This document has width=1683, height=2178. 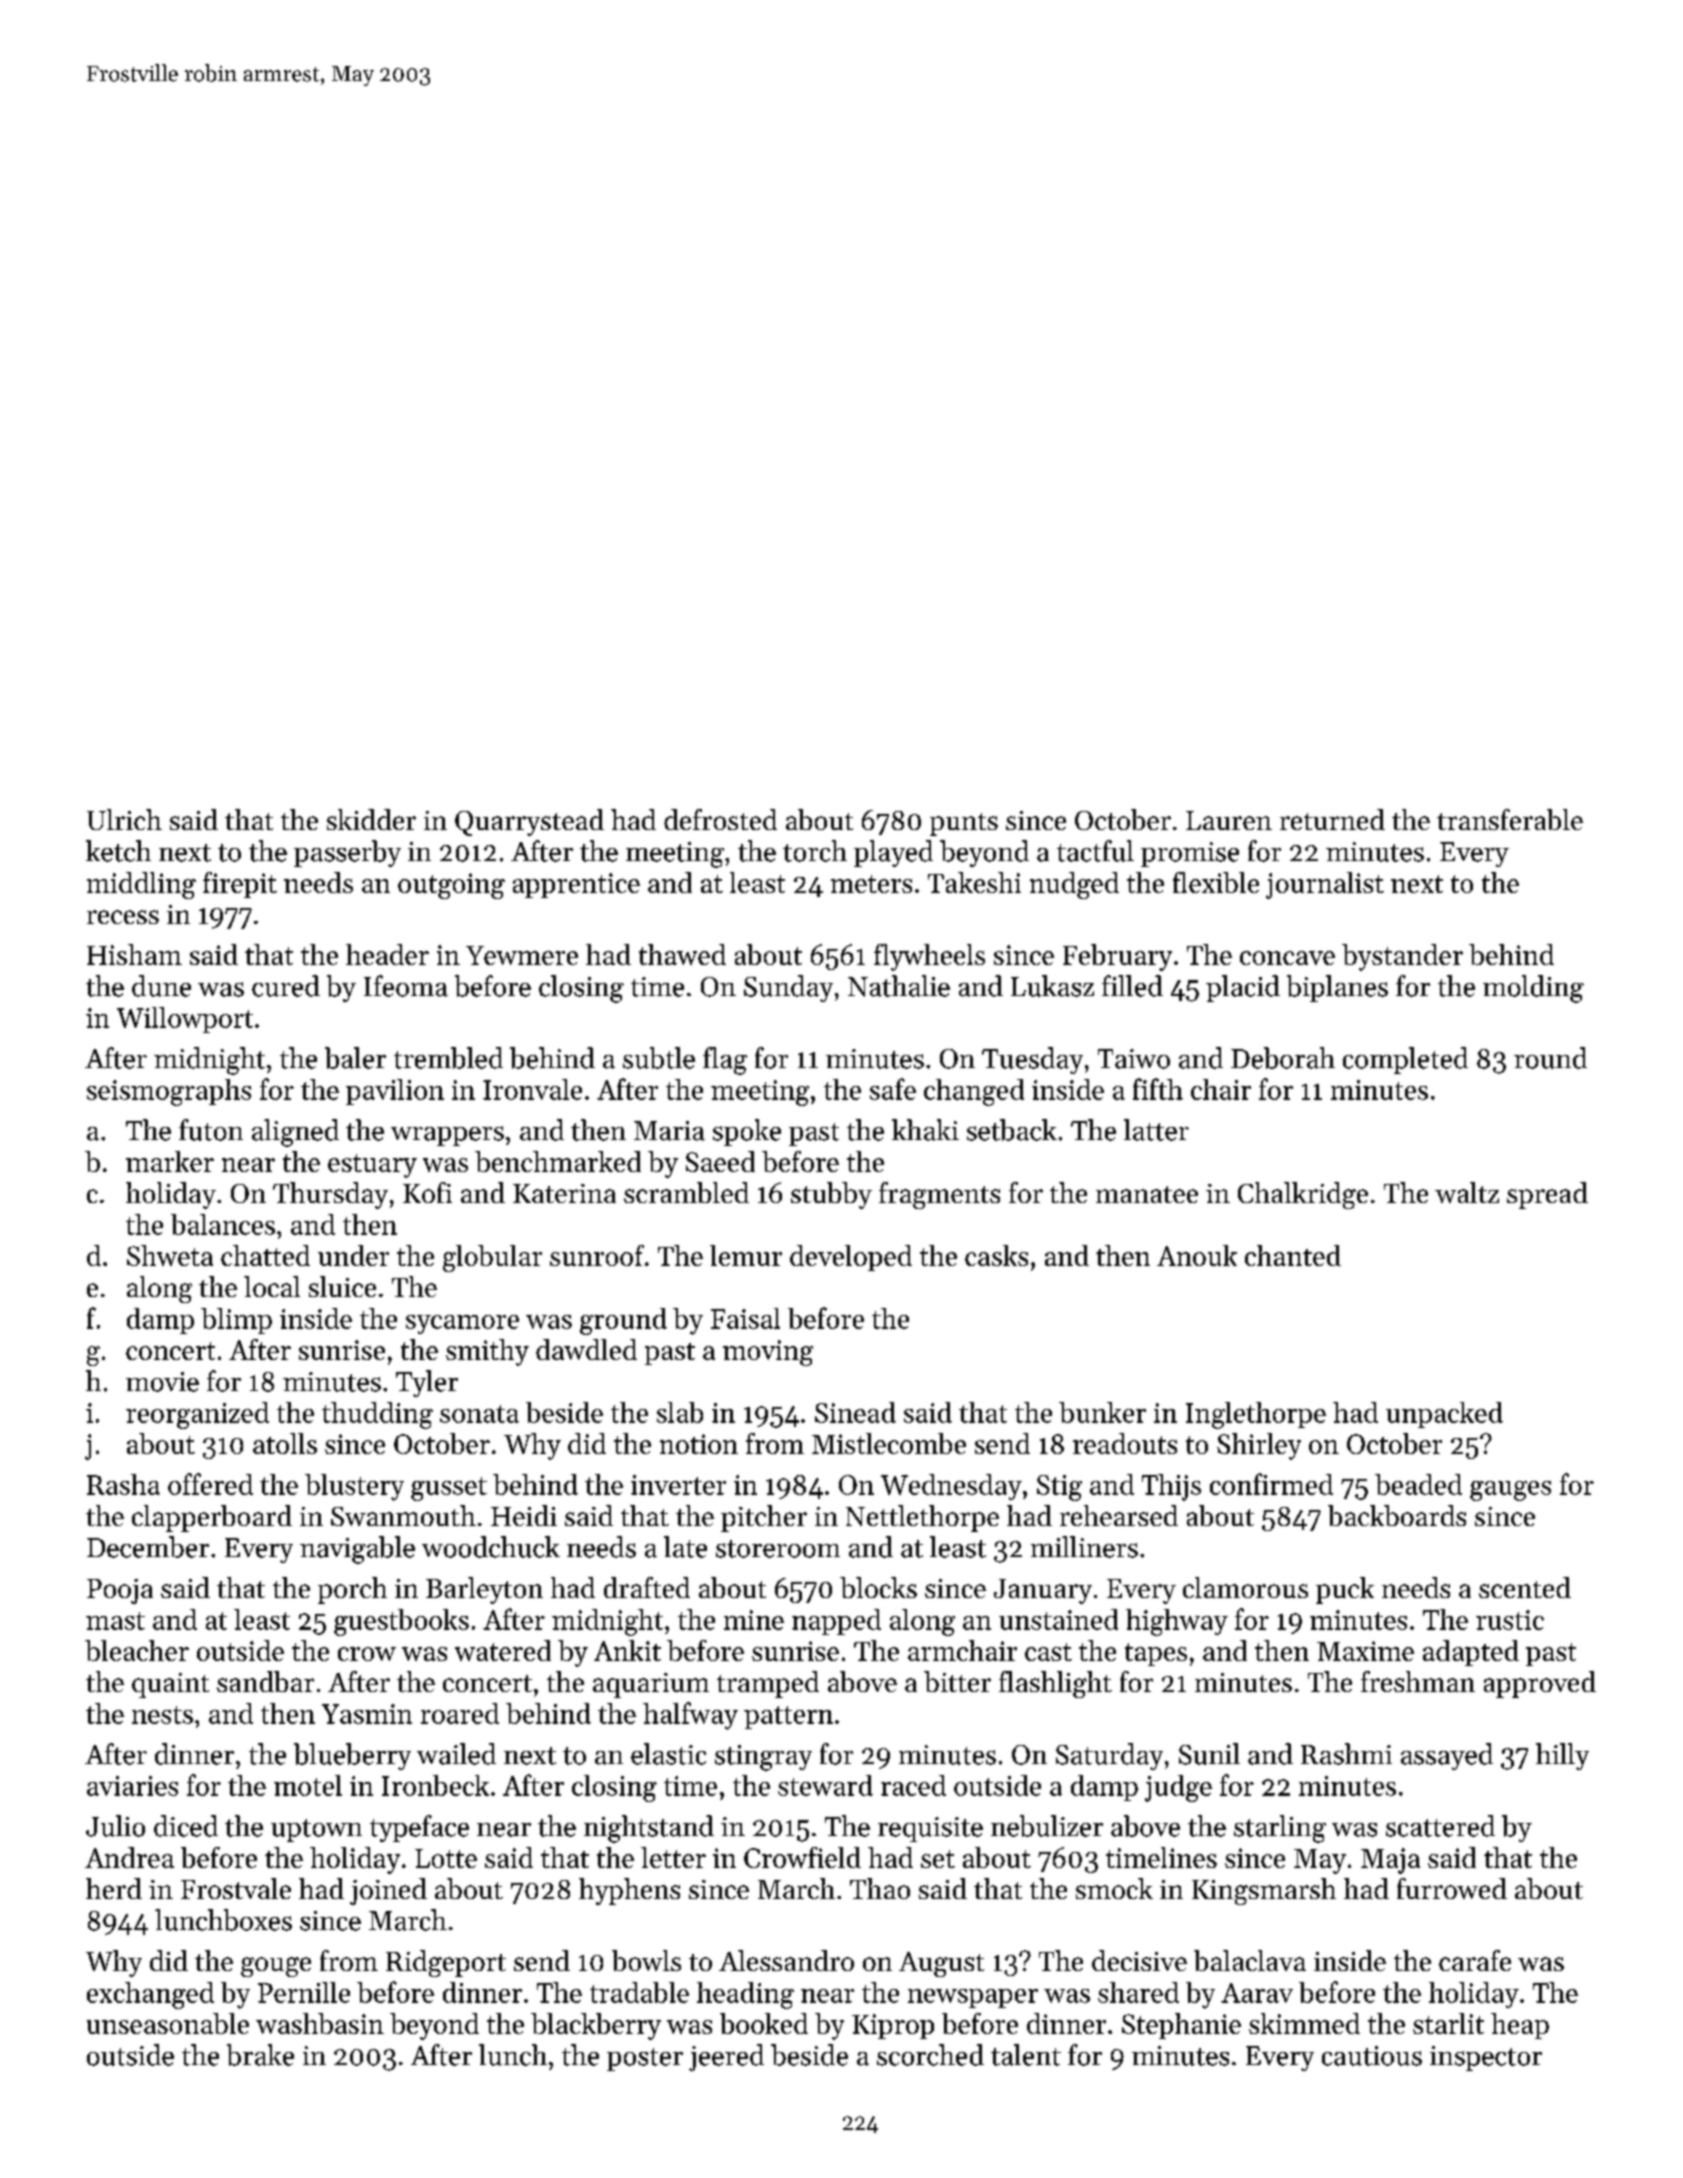 I want to click on manatee, so click(x=1147, y=1194).
